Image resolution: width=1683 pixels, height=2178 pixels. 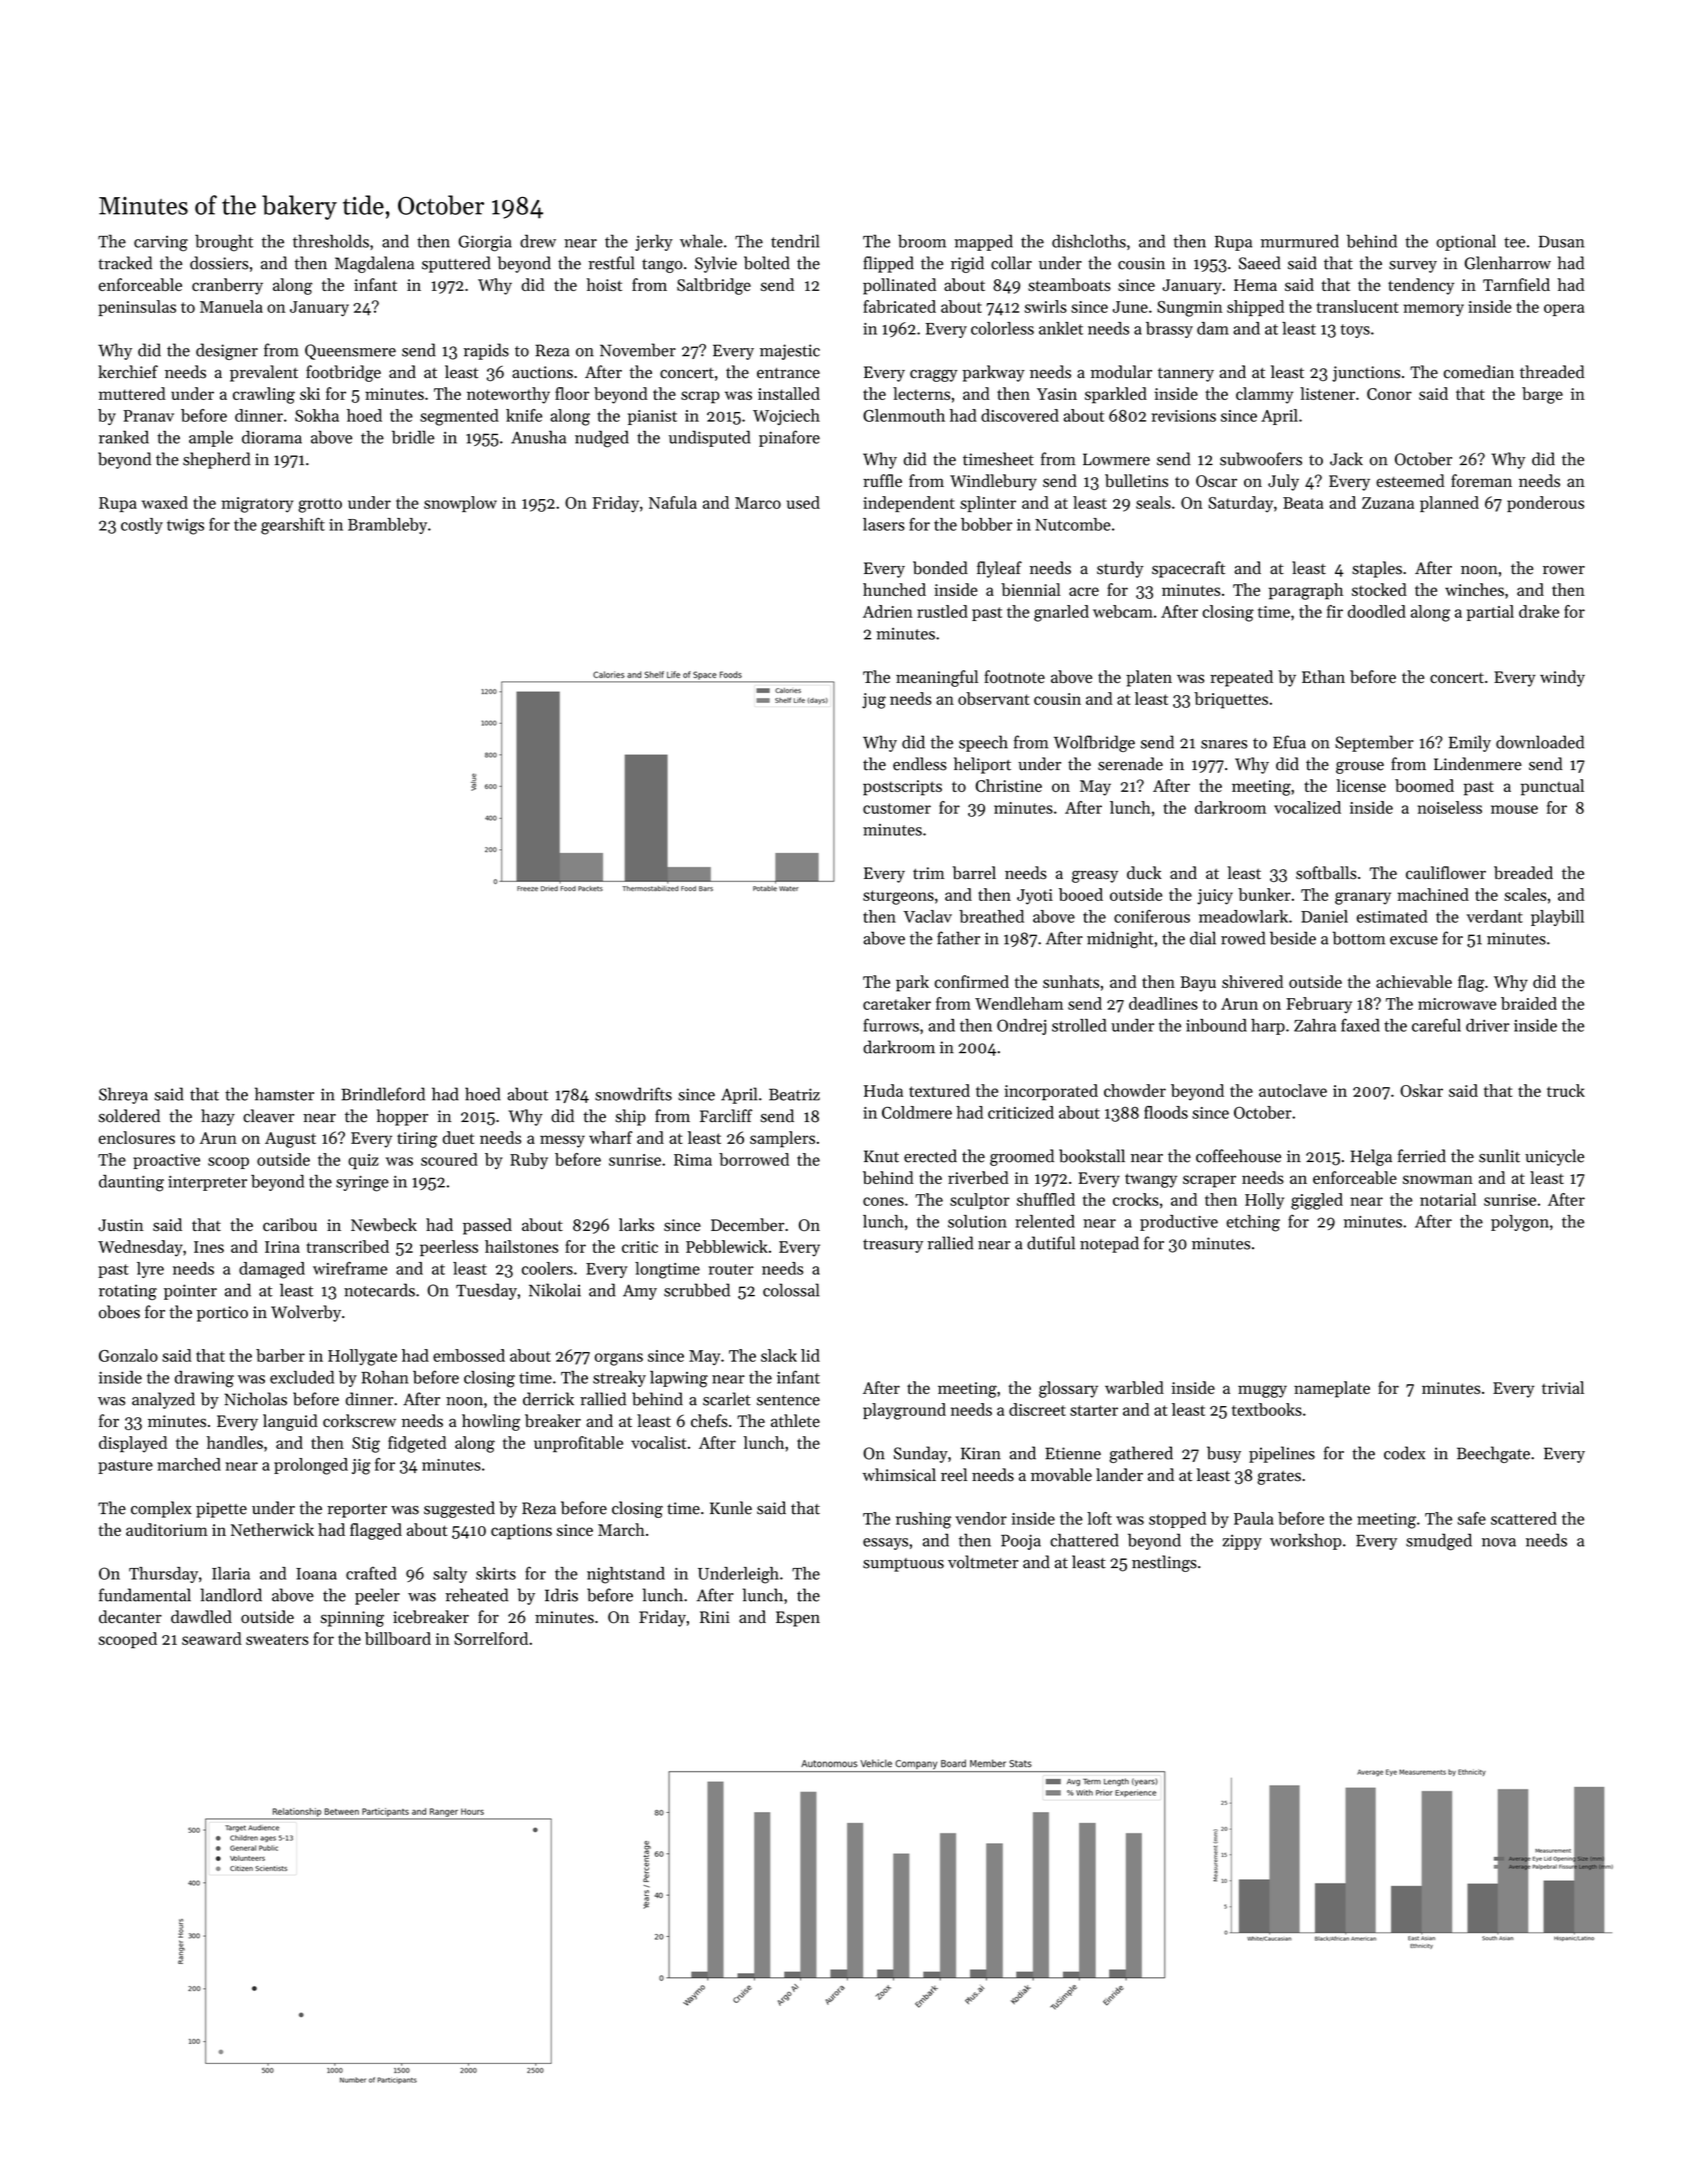 What do you see at coordinates (218, 1117) in the screenshot?
I see `hazy` at bounding box center [218, 1117].
